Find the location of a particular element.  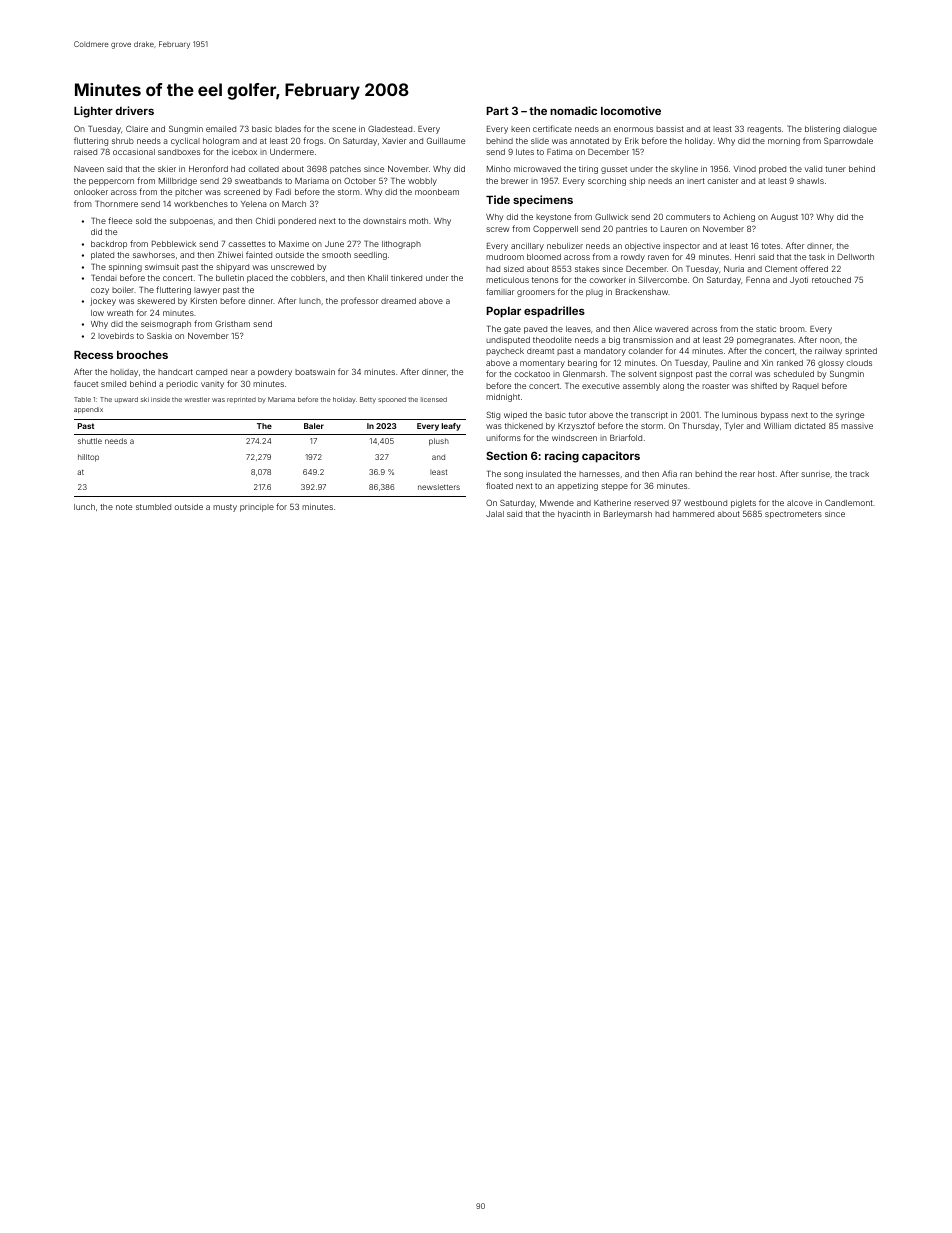

licensed is located at coordinates (434, 399).
